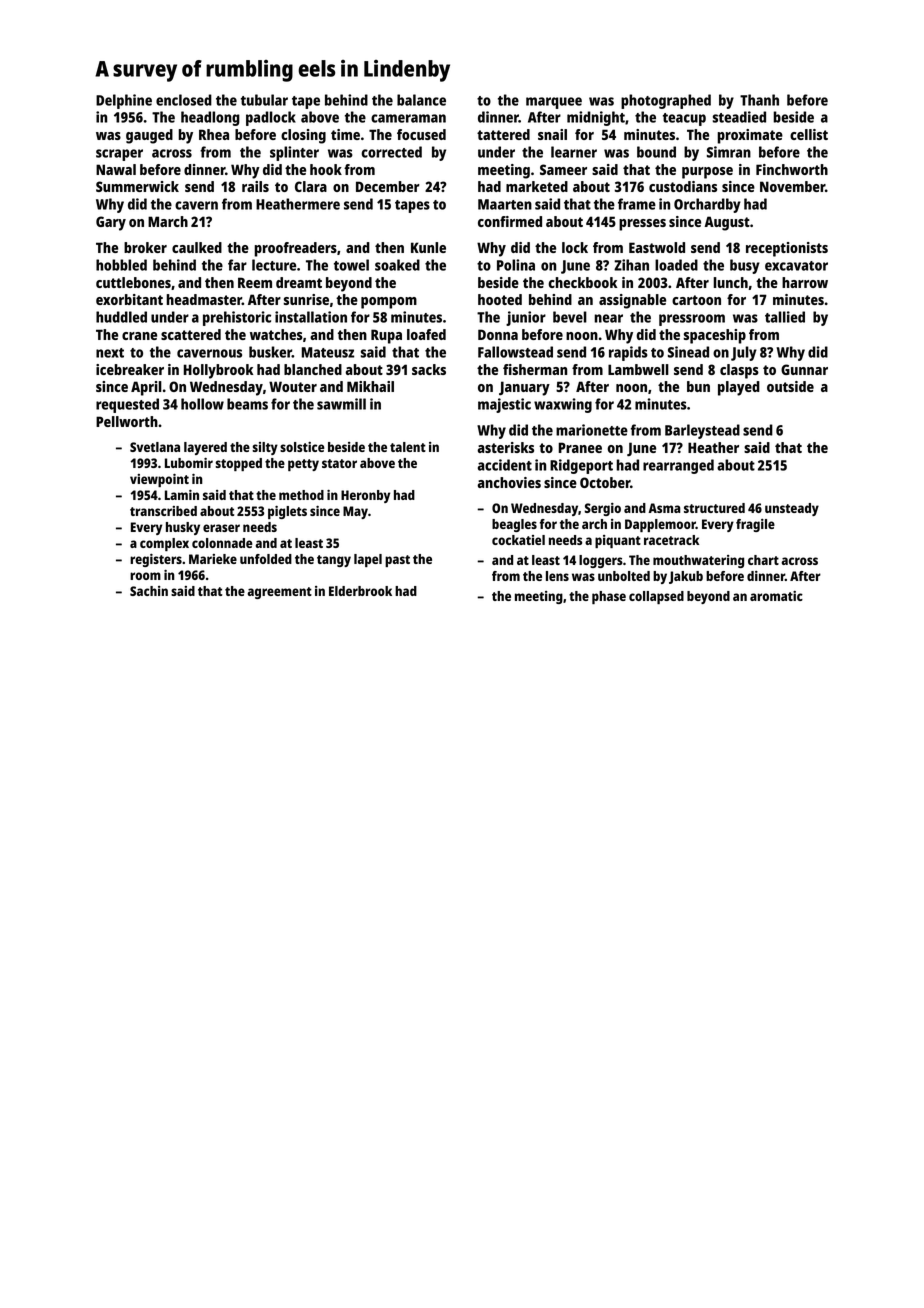 The image size is (924, 1308). I want to click on requested, so click(127, 405).
